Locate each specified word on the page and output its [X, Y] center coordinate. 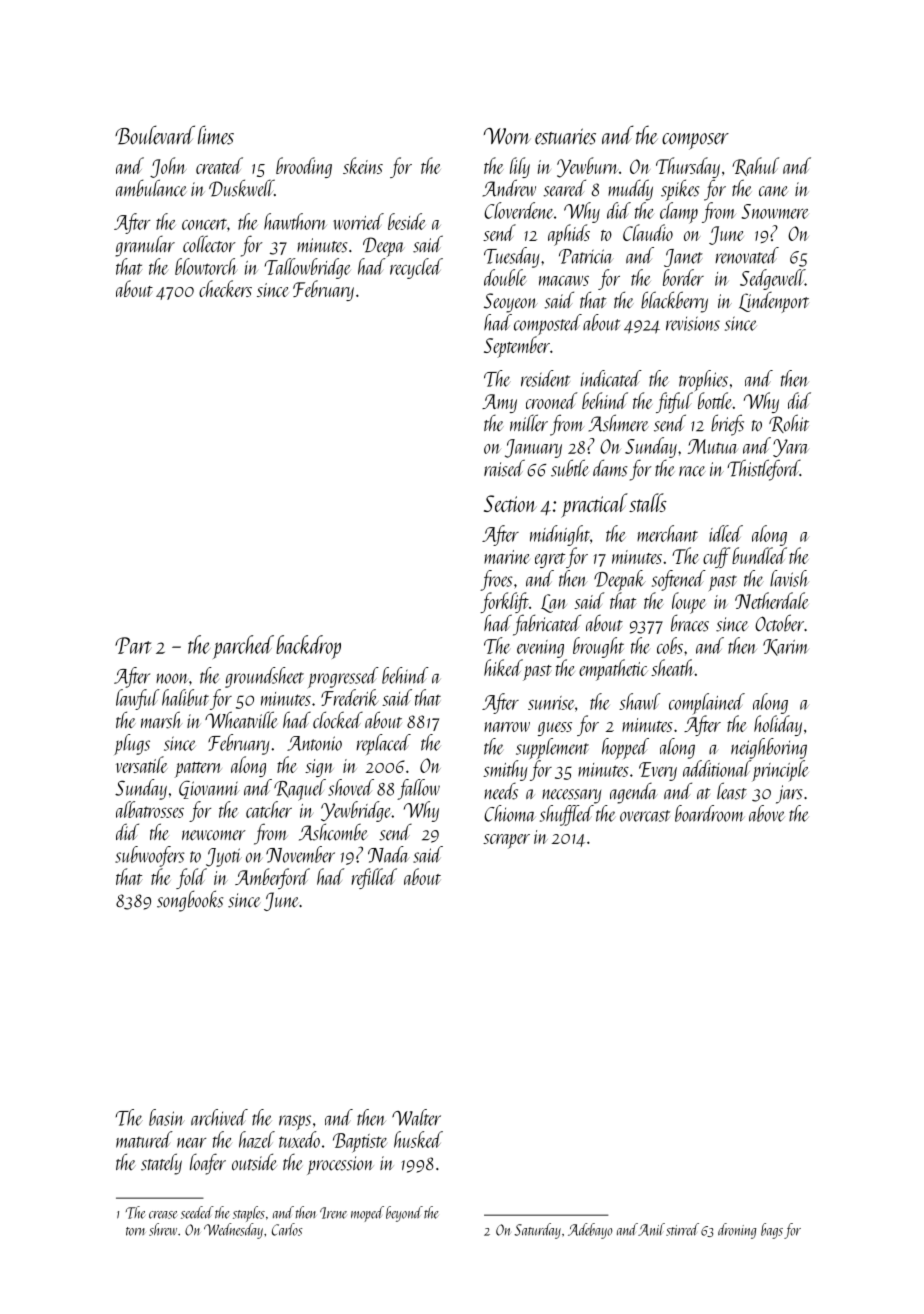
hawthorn [295, 221]
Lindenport [774, 302]
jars [789, 794]
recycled [416, 268]
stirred [682, 1229]
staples [249, 1214]
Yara [791, 448]
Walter [416, 1117]
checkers [225, 288]
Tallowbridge [307, 268]
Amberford [272, 878]
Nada [389, 854]
